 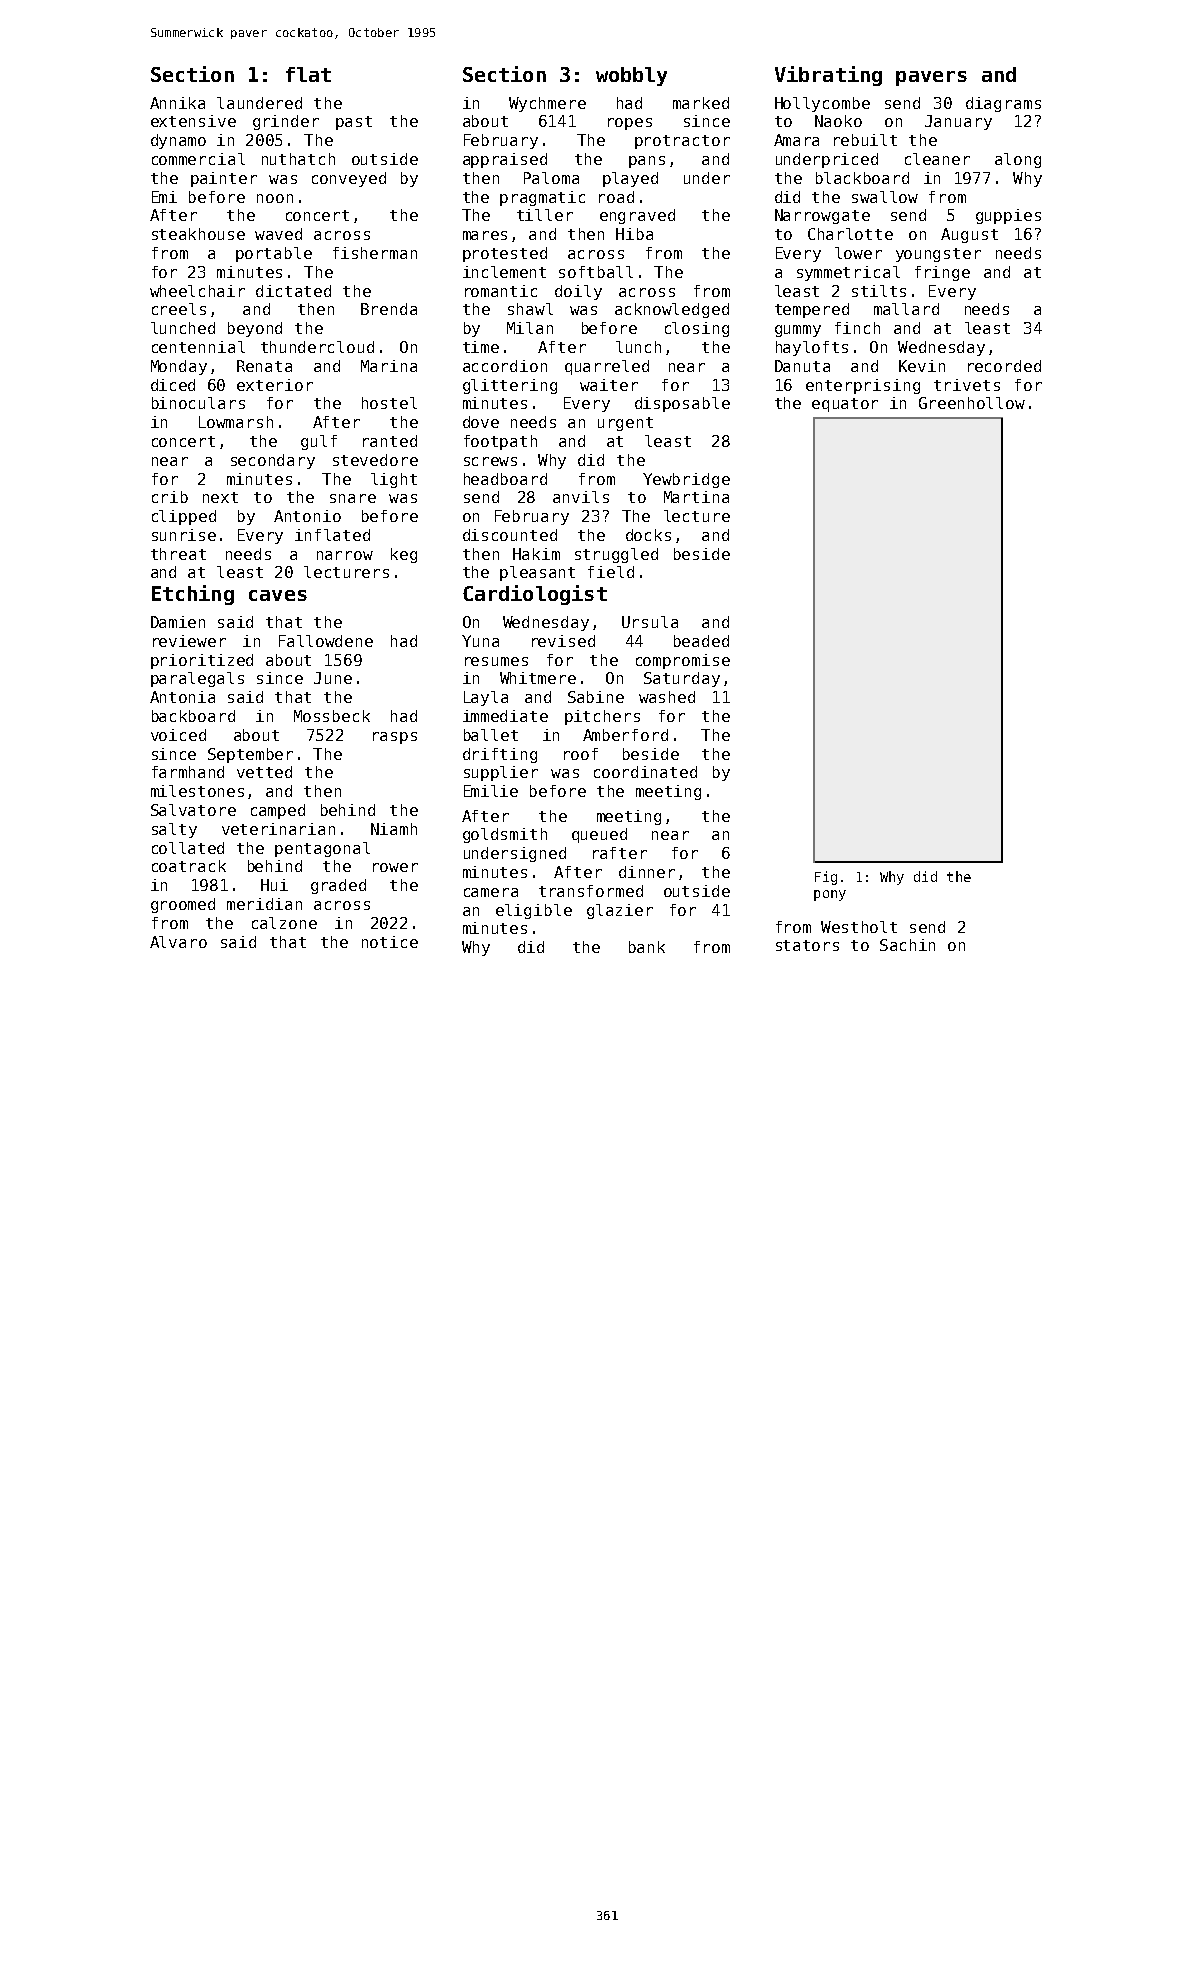 What do you see at coordinates (937, 159) in the document?
I see `cleaner` at bounding box center [937, 159].
